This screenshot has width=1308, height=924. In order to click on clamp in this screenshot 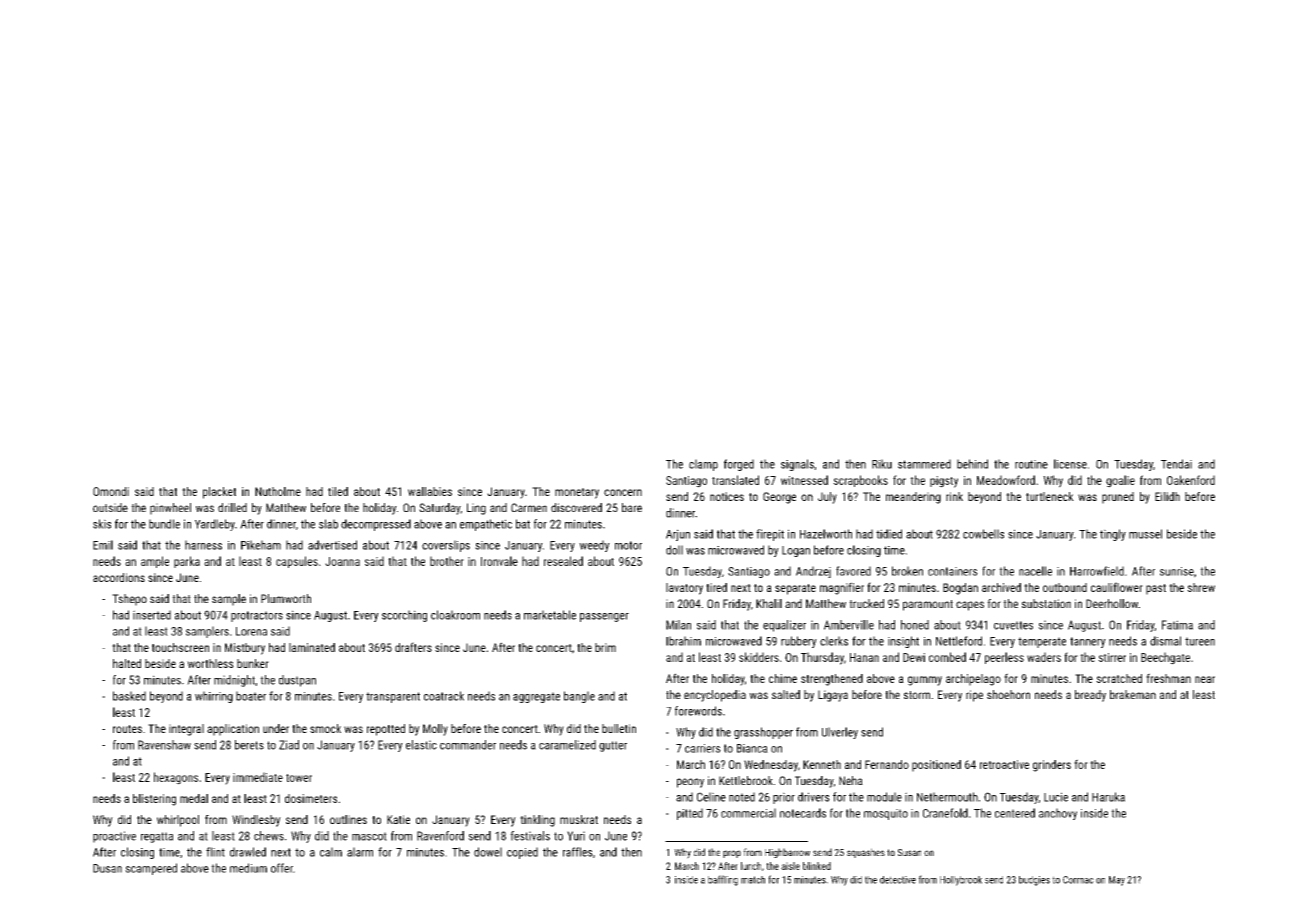, I will do `click(703, 465)`.
